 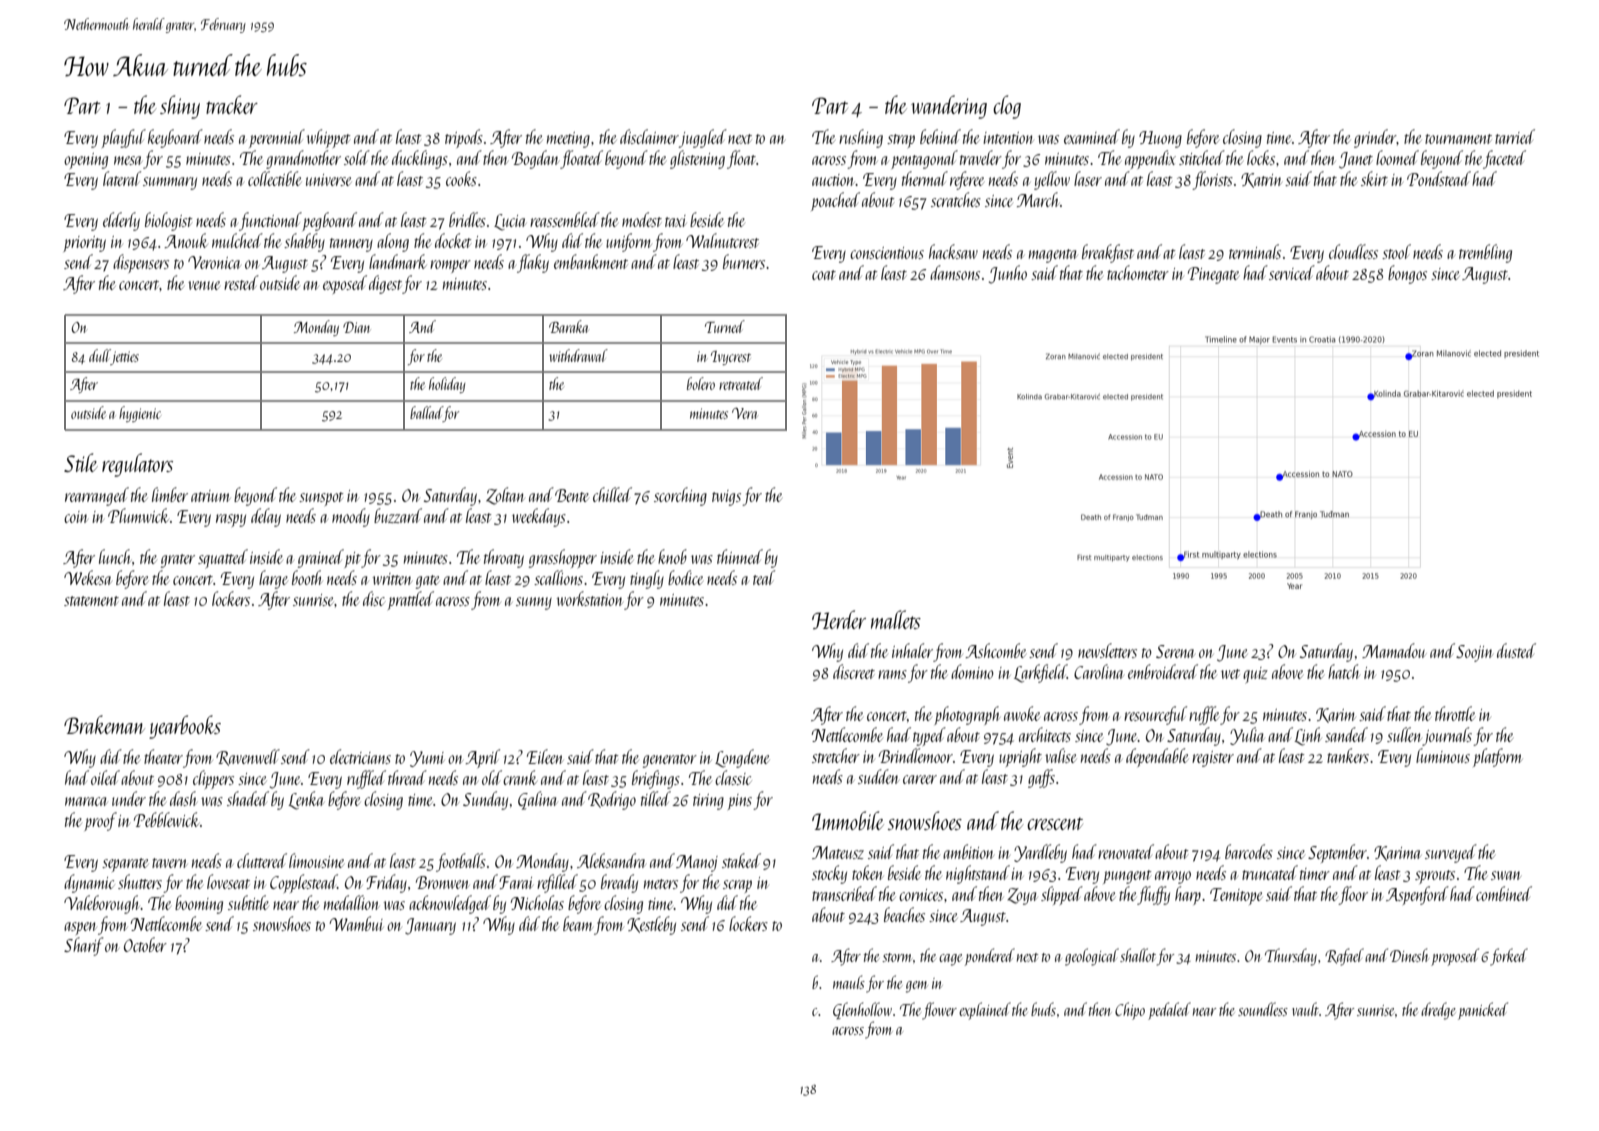 I want to click on Dian, so click(x=356, y=327).
